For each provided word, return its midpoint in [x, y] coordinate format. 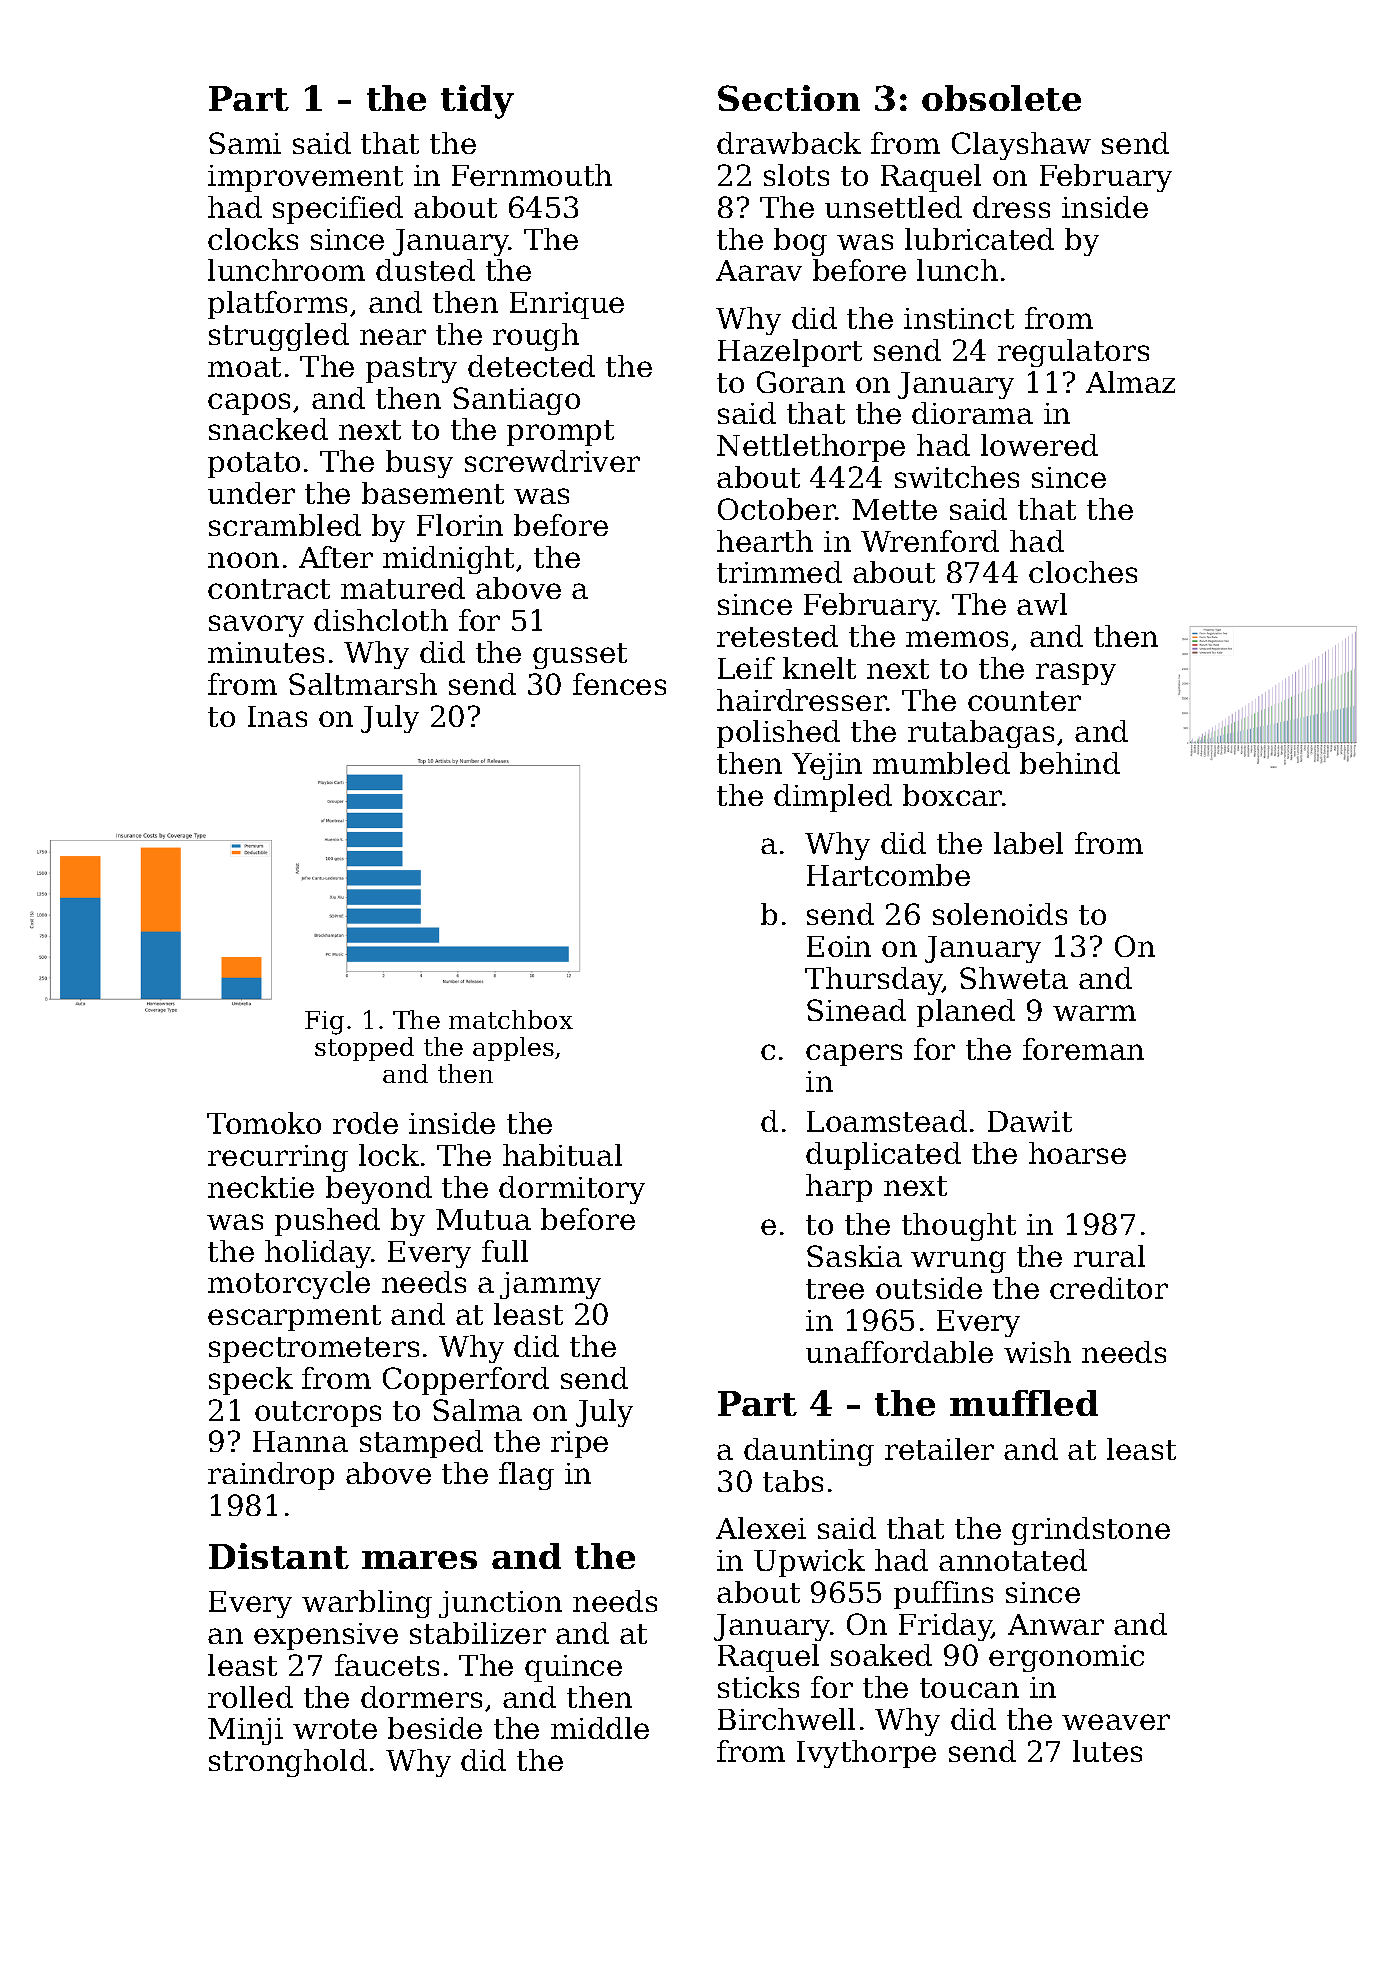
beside [435, 1728]
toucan [969, 1688]
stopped [364, 1049]
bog [800, 242]
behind [1070, 763]
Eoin [839, 946]
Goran [801, 382]
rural [1109, 1256]
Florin [460, 525]
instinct [959, 318]
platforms [277, 305]
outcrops [318, 1414]
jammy [550, 1285]
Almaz [1130, 382]
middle [600, 1728]
